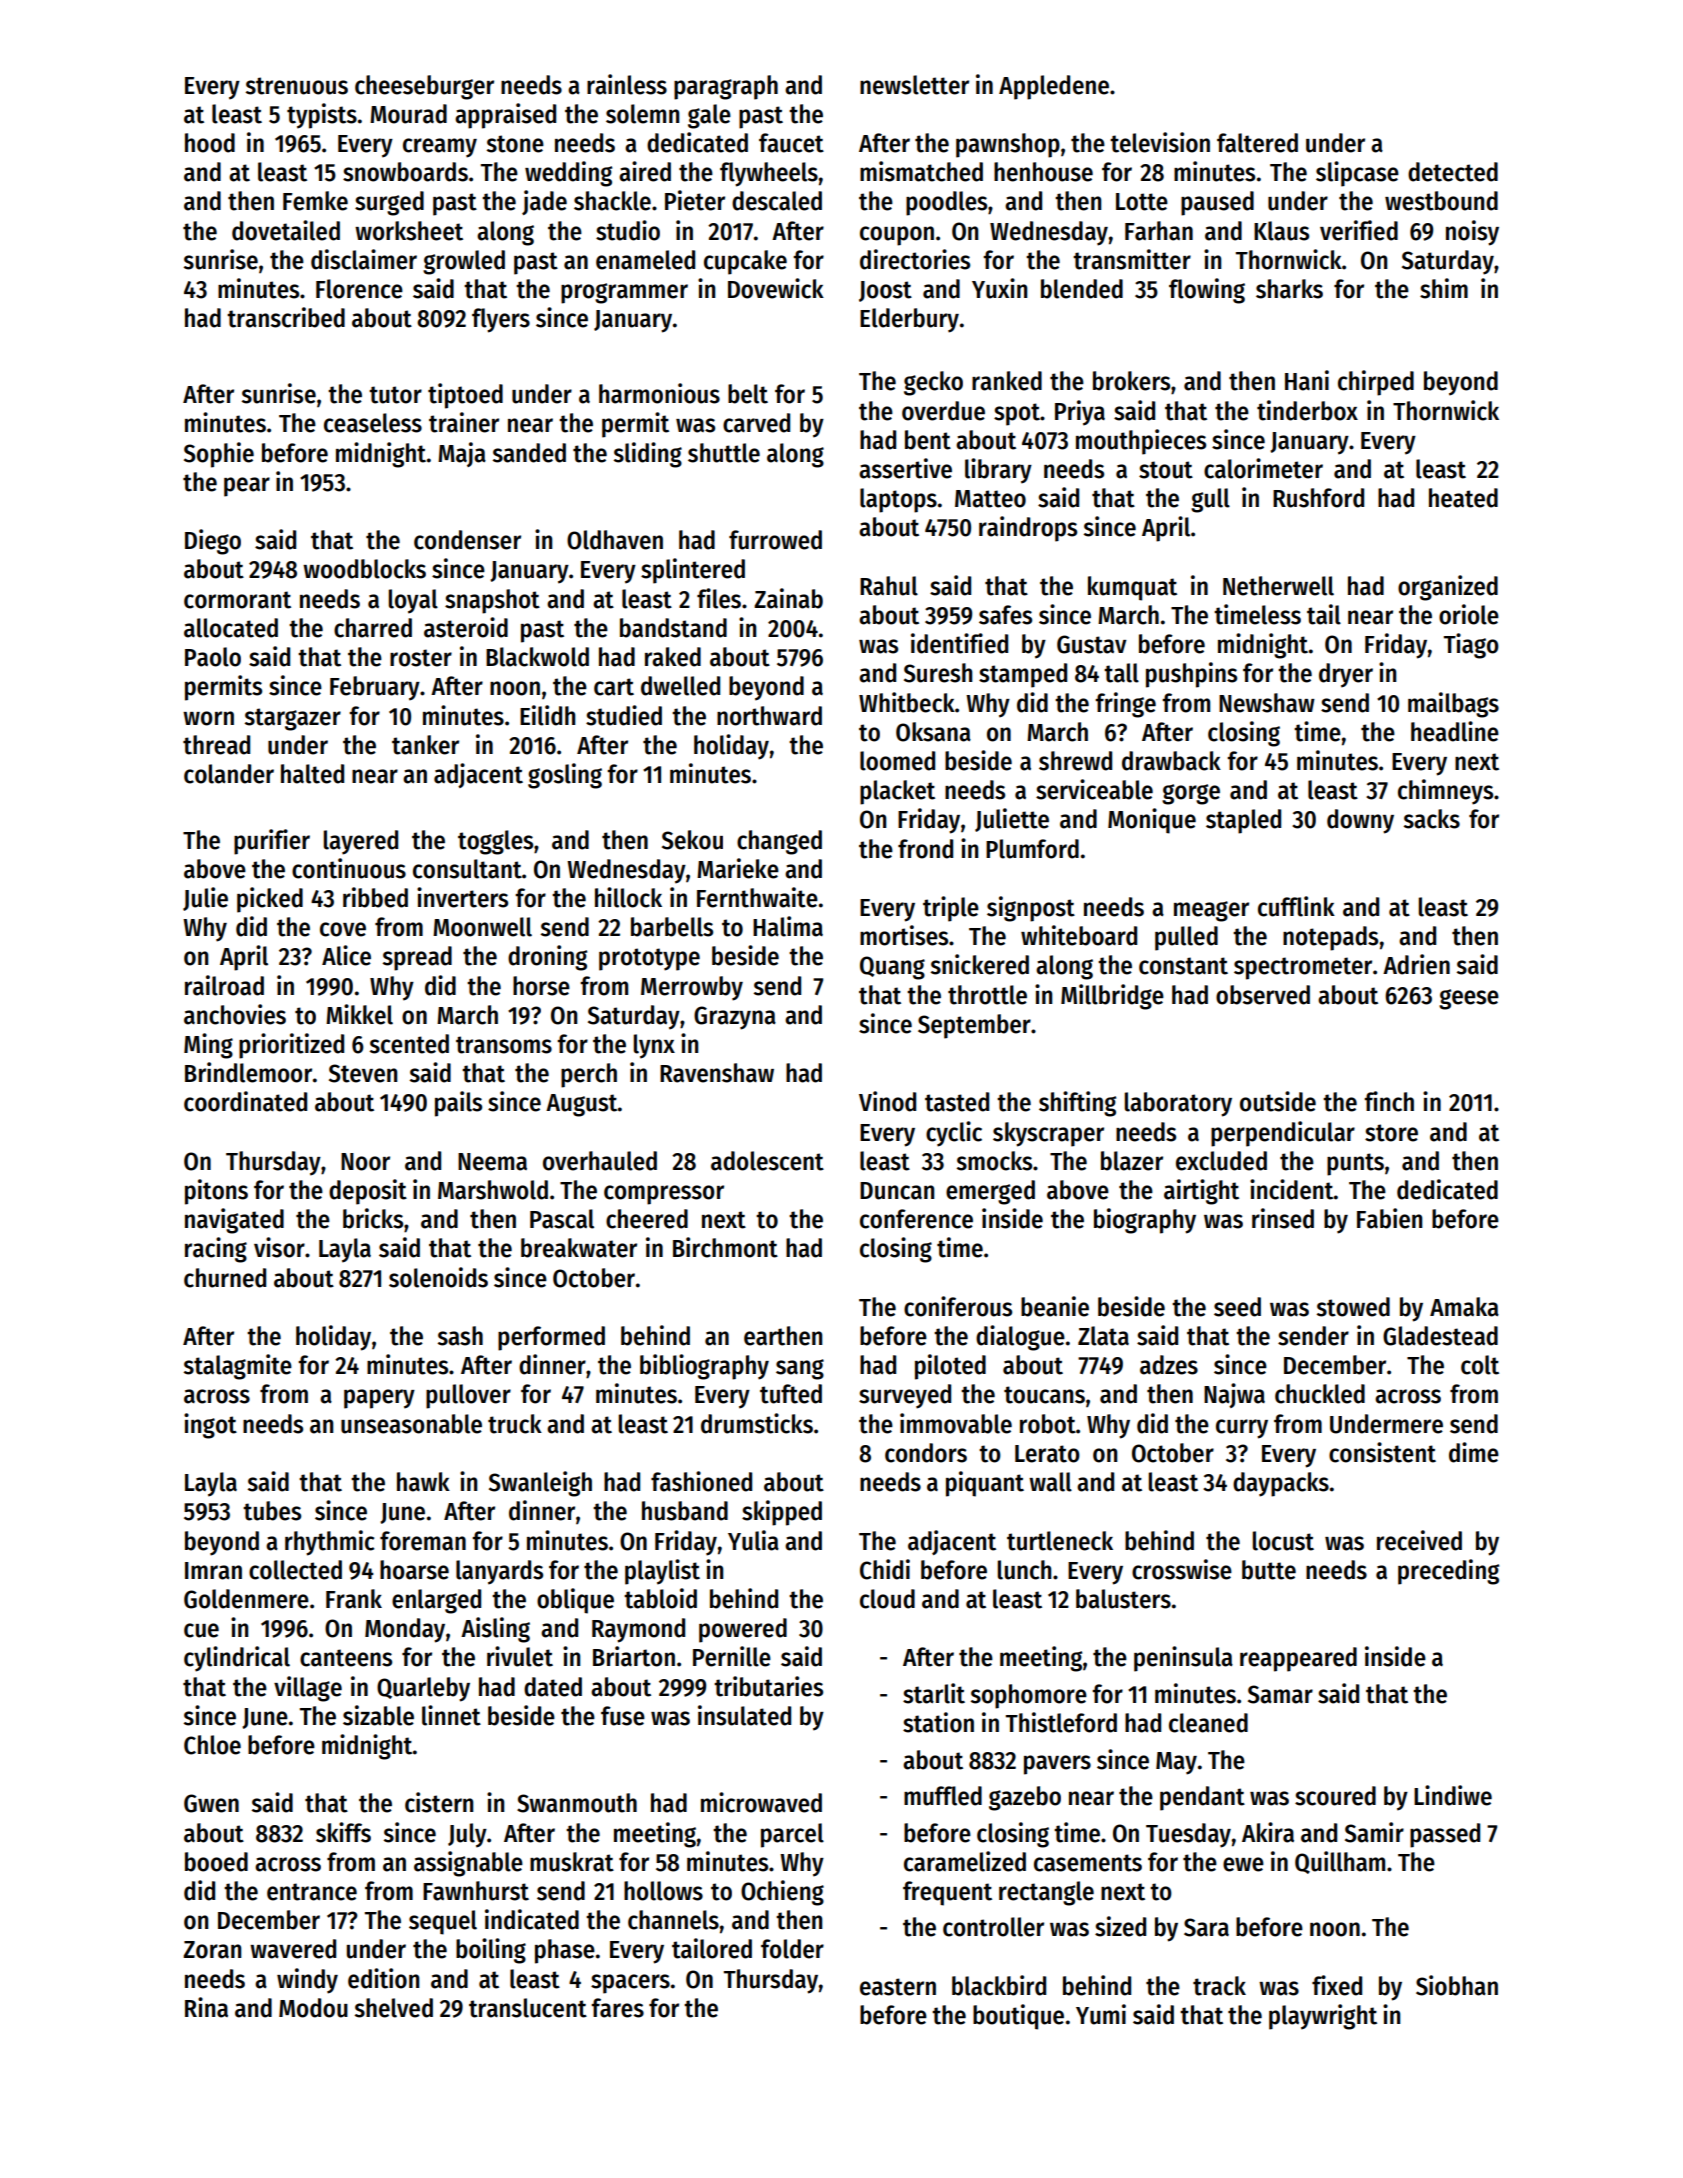  What do you see at coordinates (216, 1862) in the document?
I see `booed` at bounding box center [216, 1862].
